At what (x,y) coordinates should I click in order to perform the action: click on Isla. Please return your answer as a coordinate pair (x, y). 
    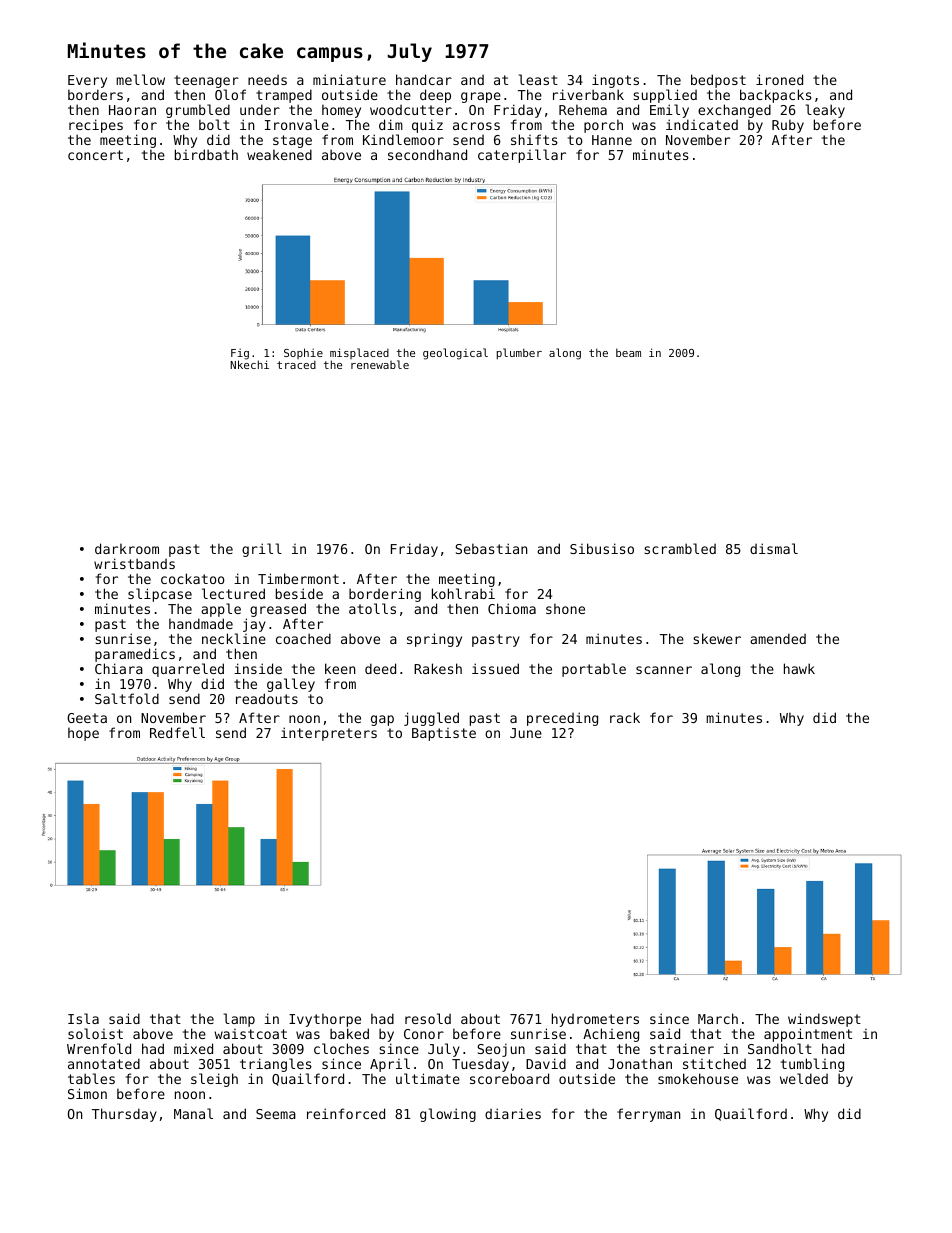
    Looking at the image, I should click on (83, 1018).
